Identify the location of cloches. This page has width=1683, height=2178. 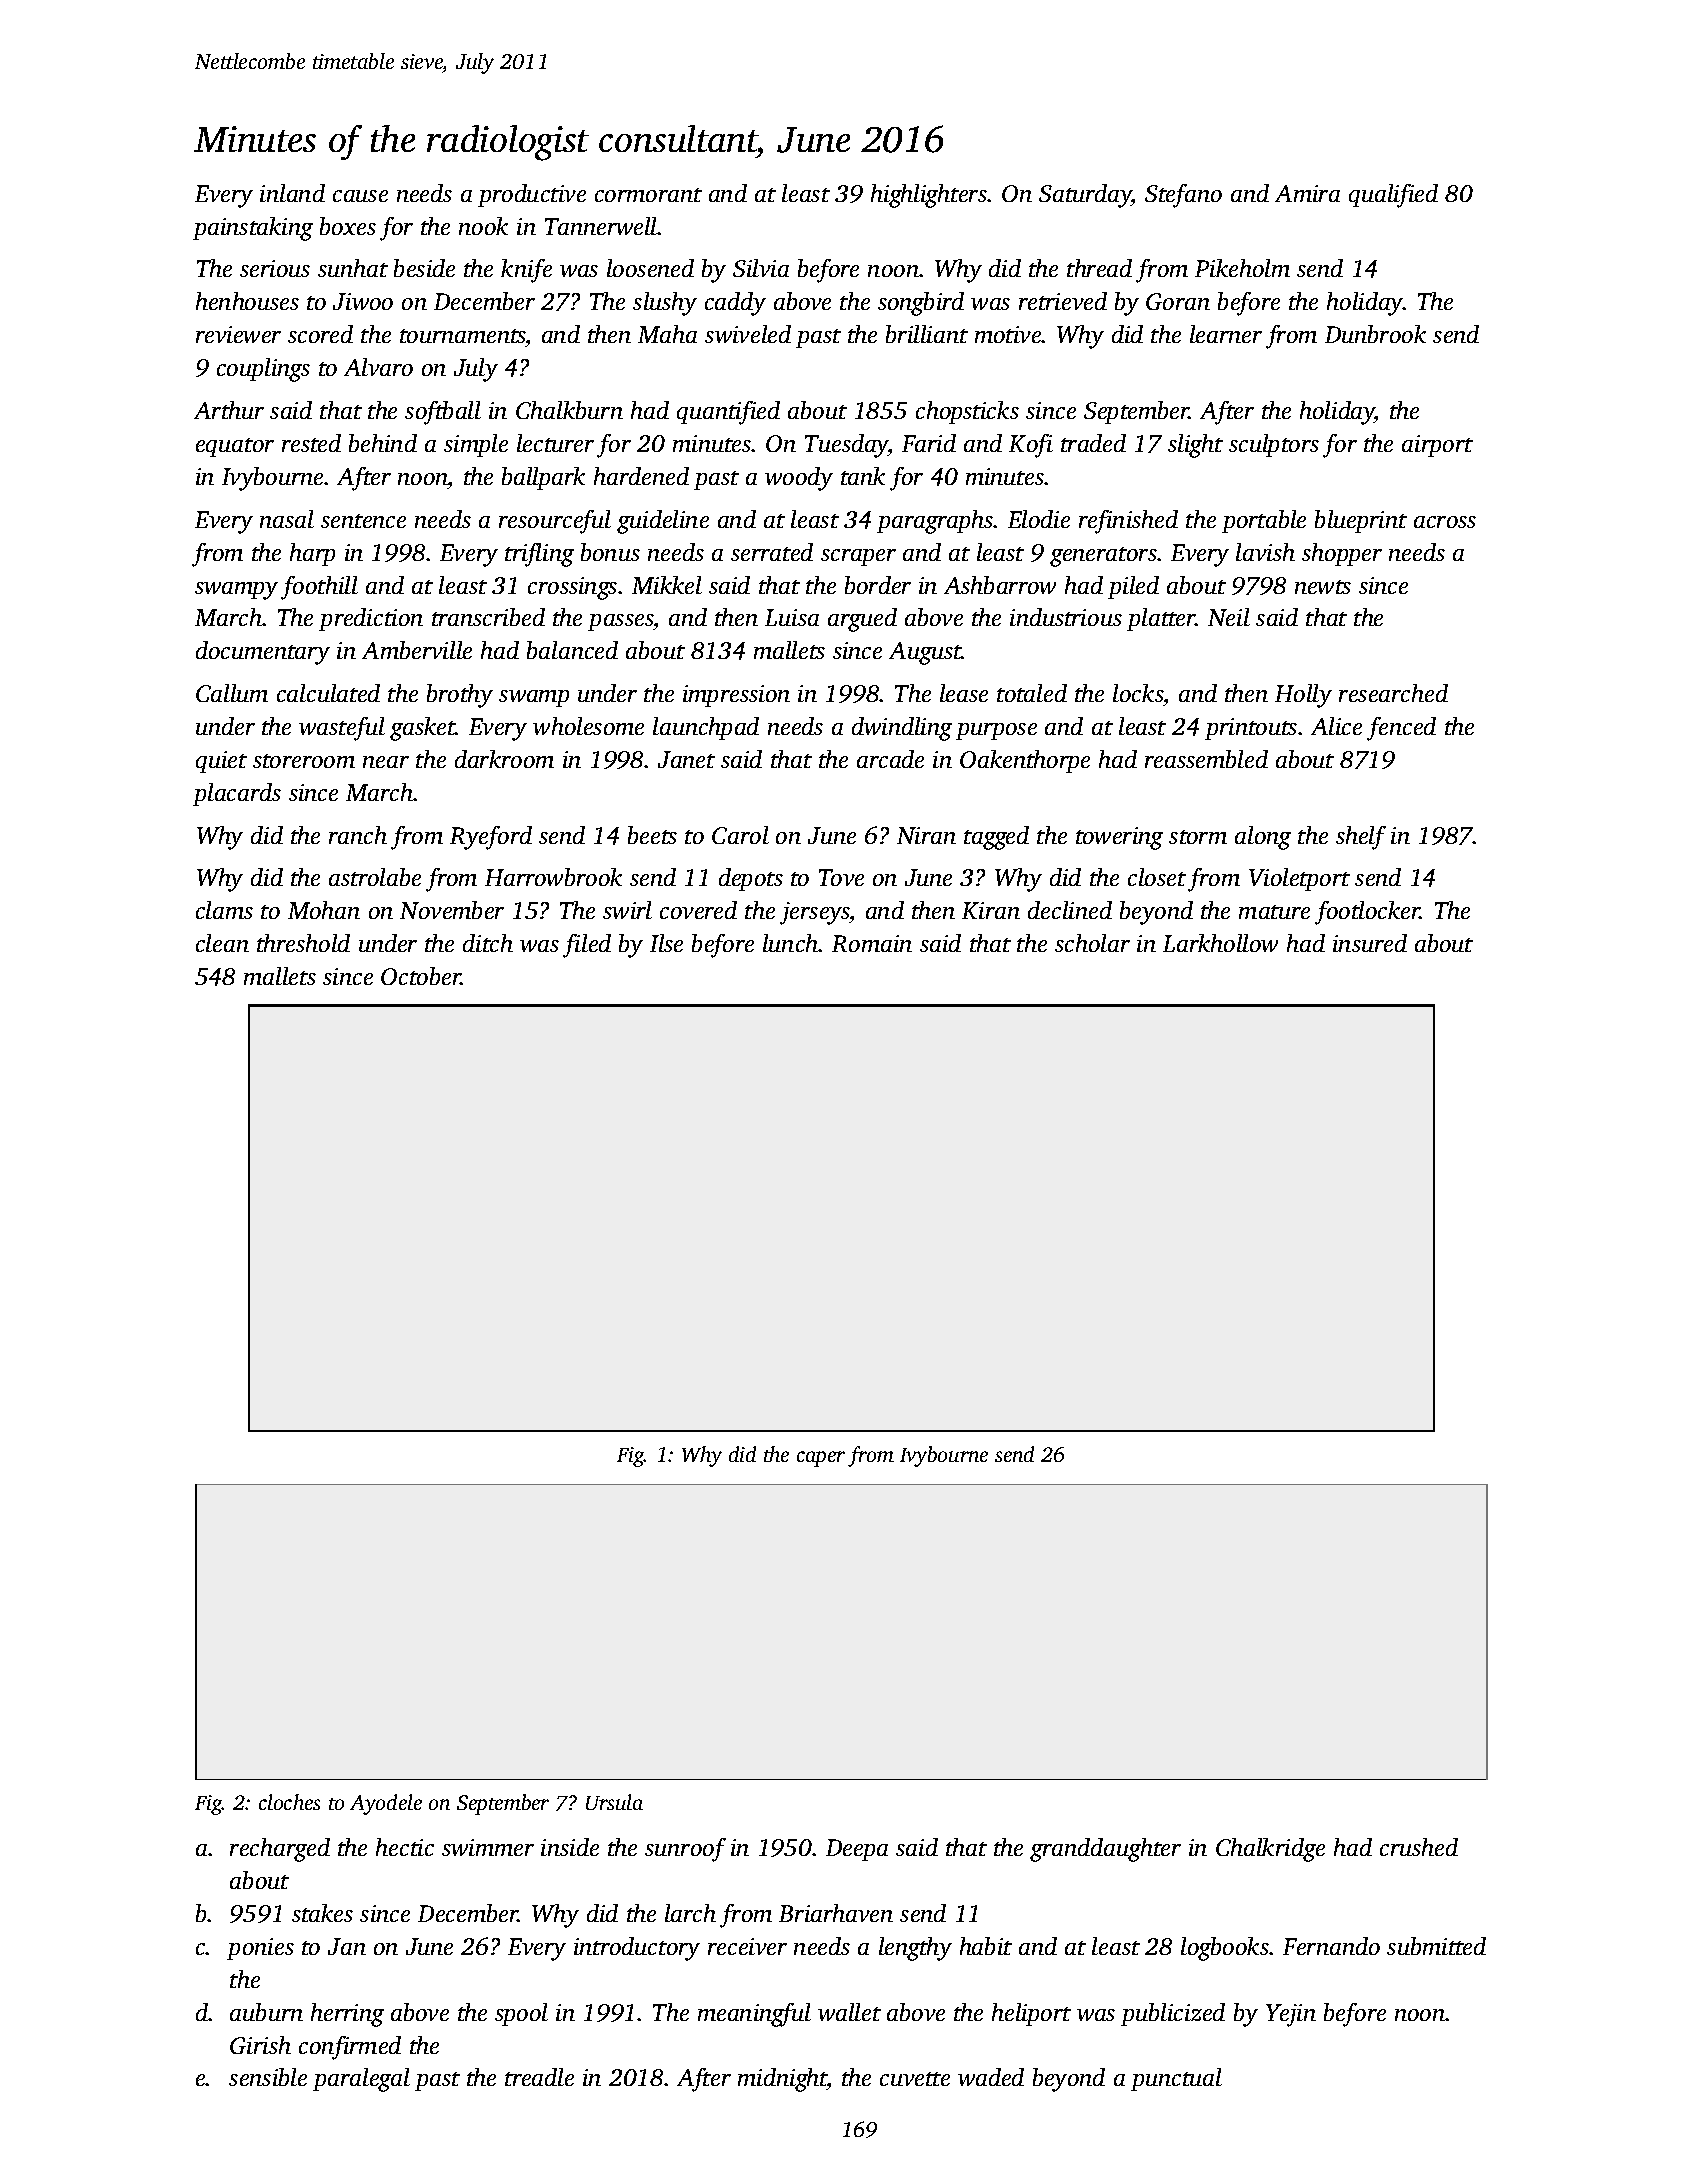
(289, 1802).
